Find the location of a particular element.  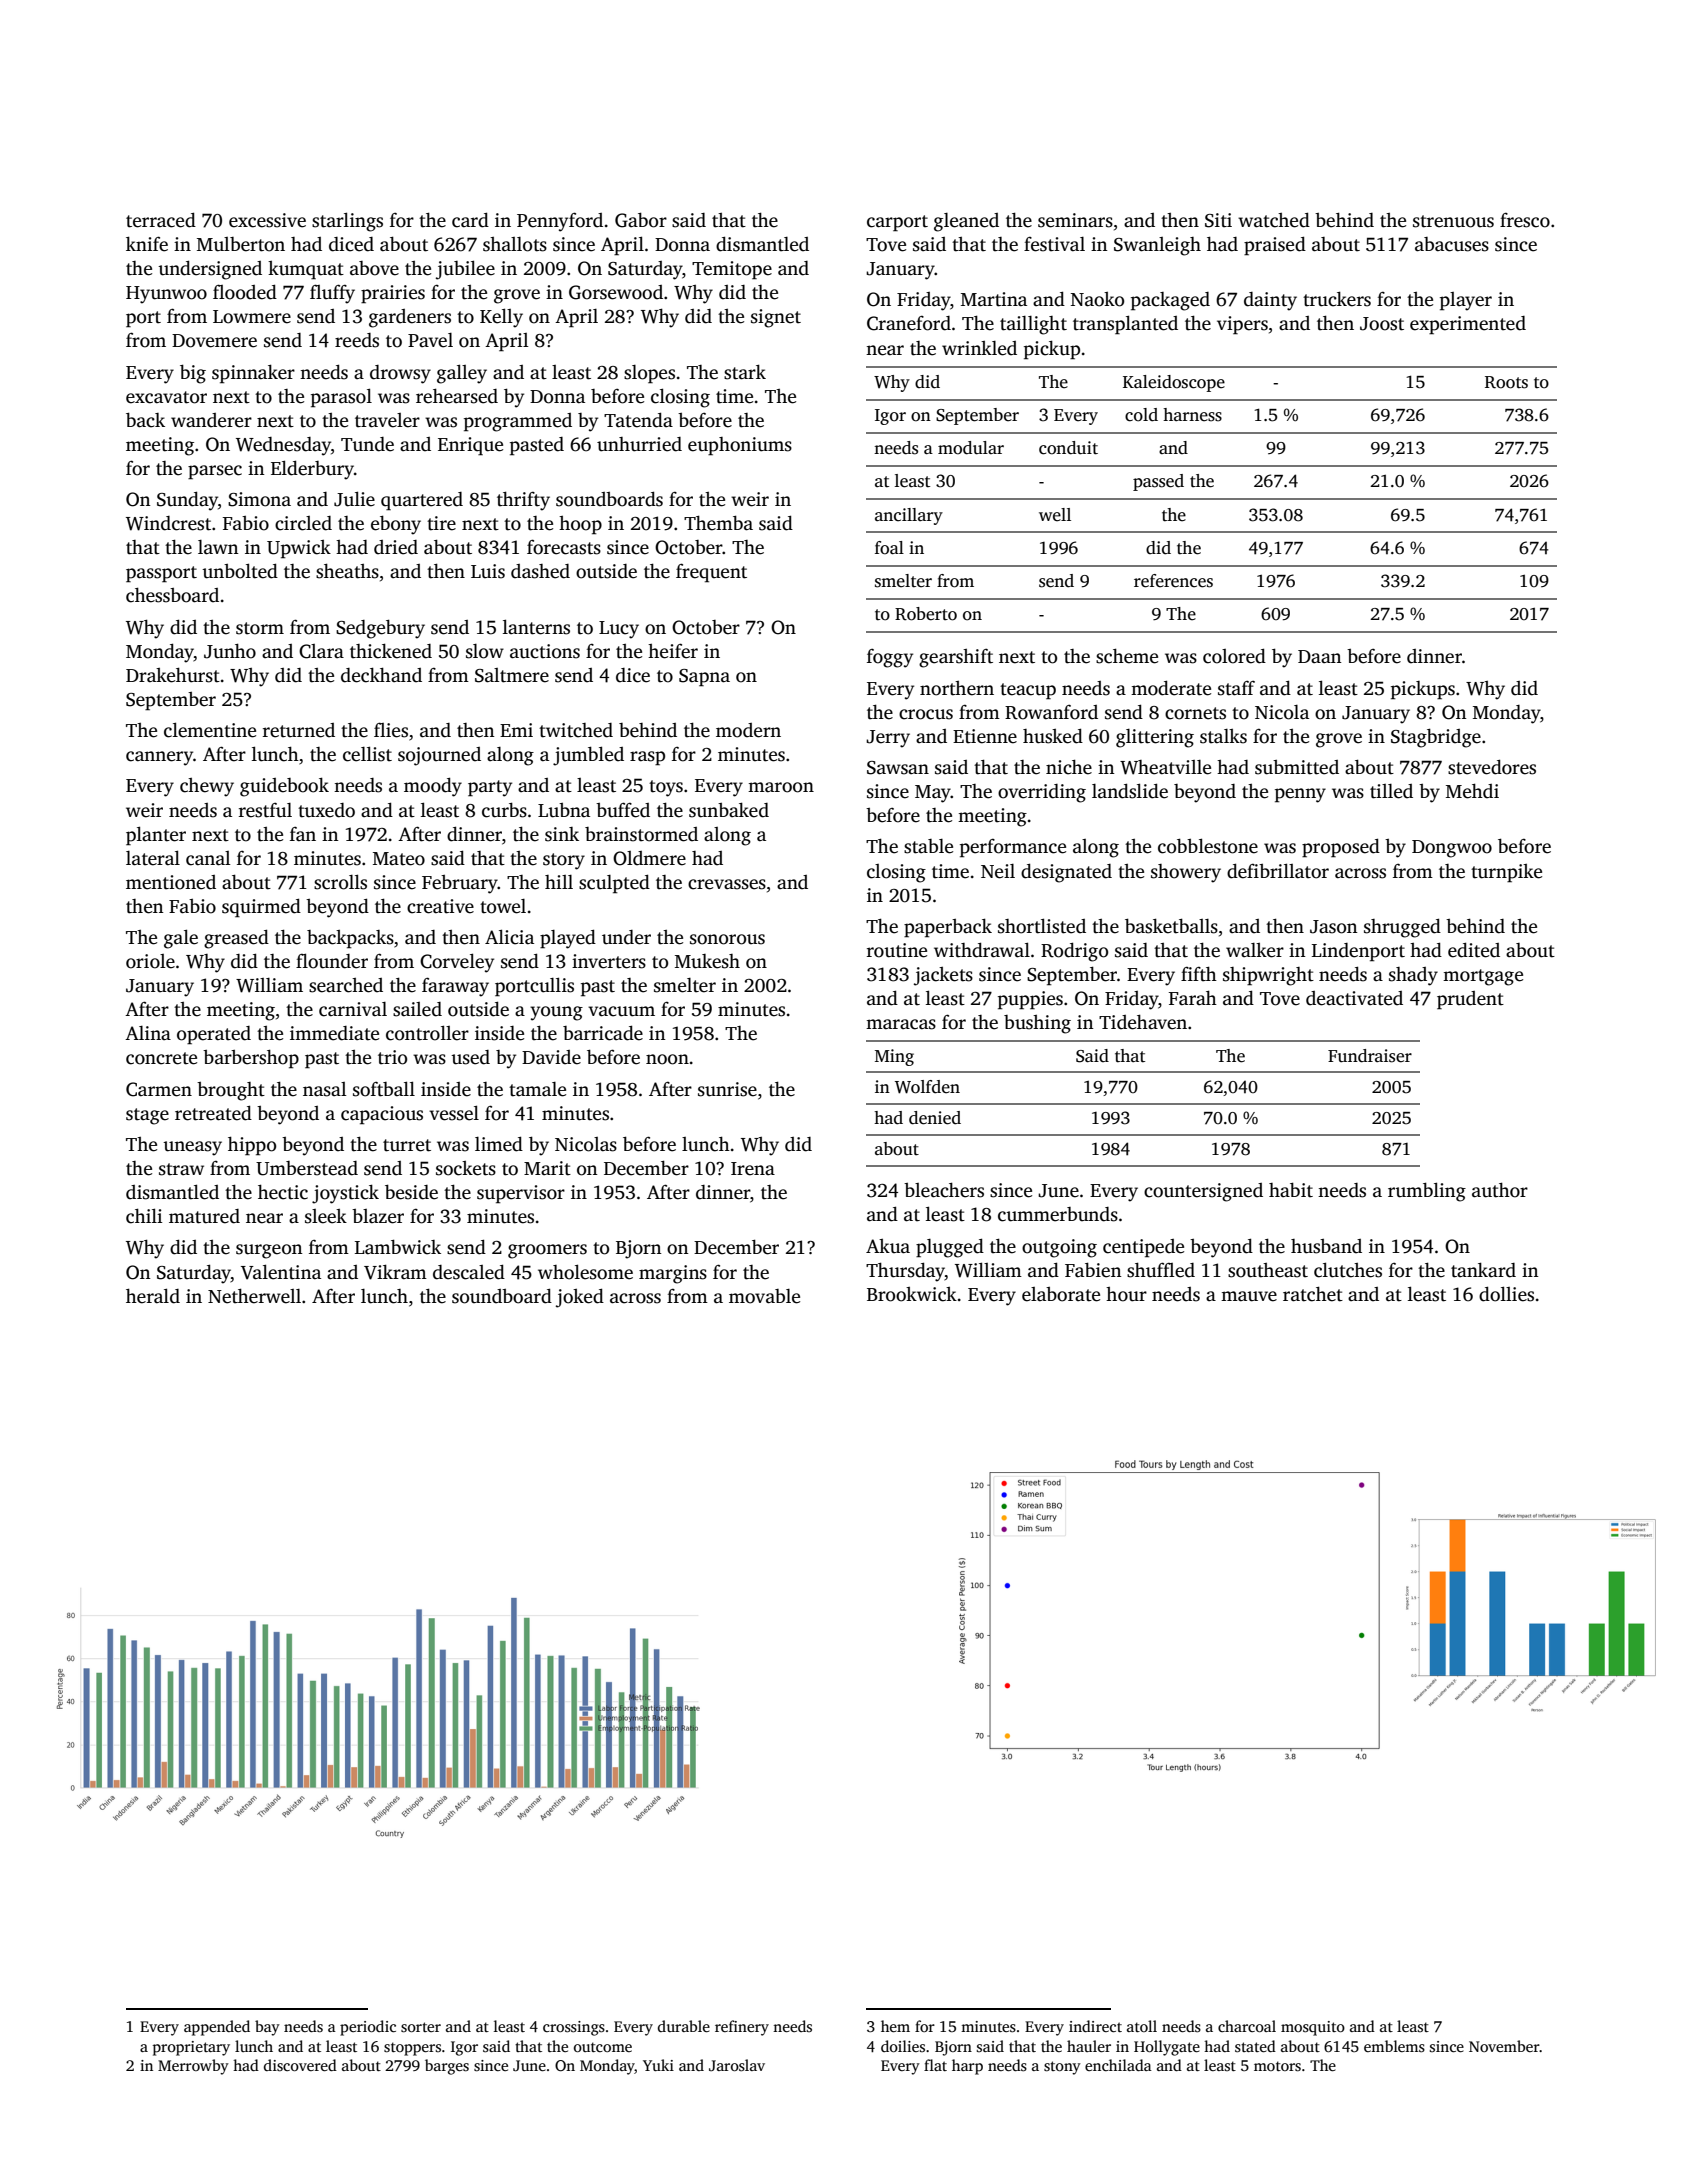

Brookwick is located at coordinates (912, 1294).
